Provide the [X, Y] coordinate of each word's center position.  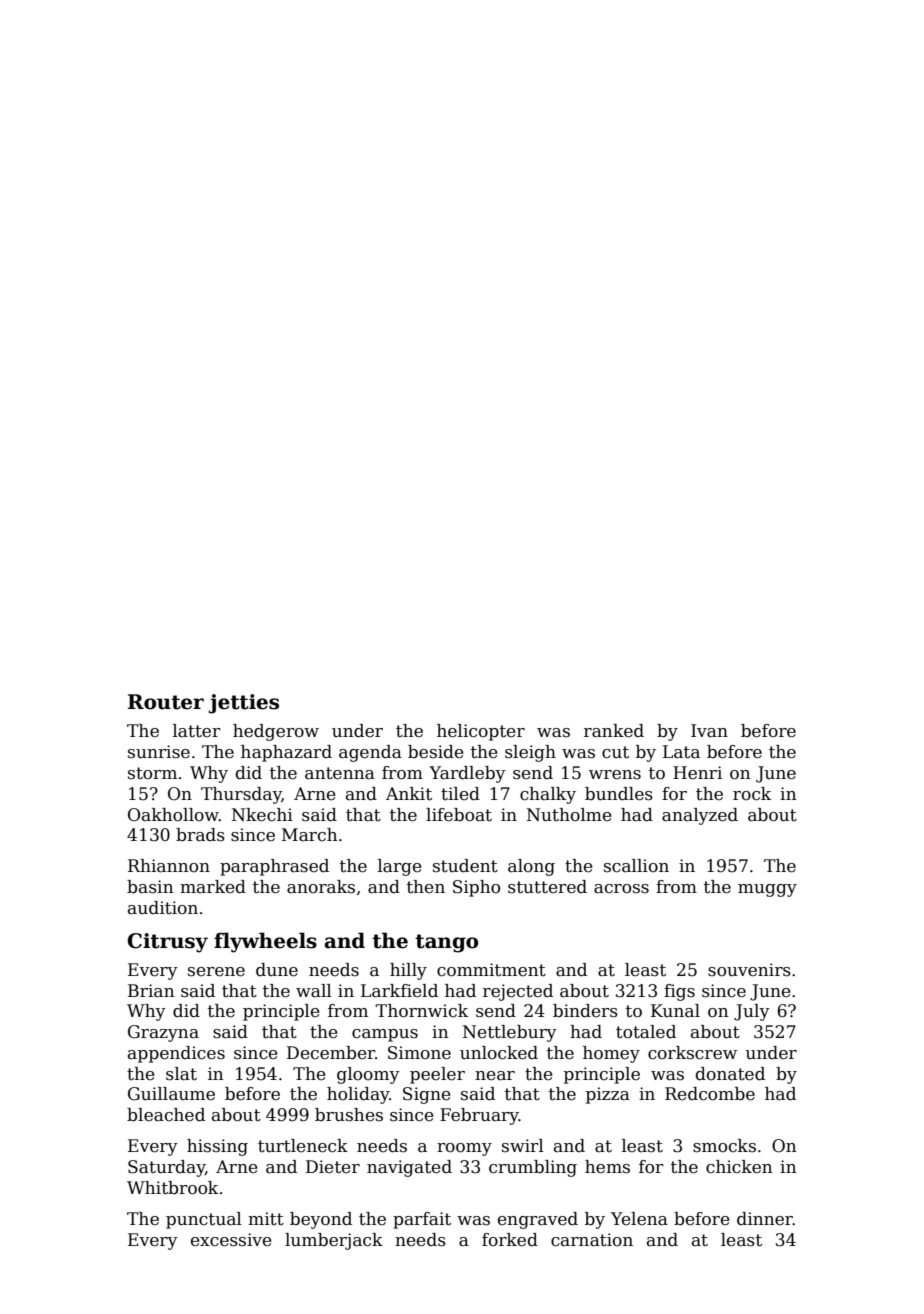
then [426, 887]
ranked [614, 731]
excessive [231, 1240]
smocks [724, 1146]
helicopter [481, 732]
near [495, 1076]
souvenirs [749, 970]
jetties [244, 704]
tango [446, 943]
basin [150, 887]
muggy [767, 890]
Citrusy [167, 943]
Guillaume [171, 1094]
